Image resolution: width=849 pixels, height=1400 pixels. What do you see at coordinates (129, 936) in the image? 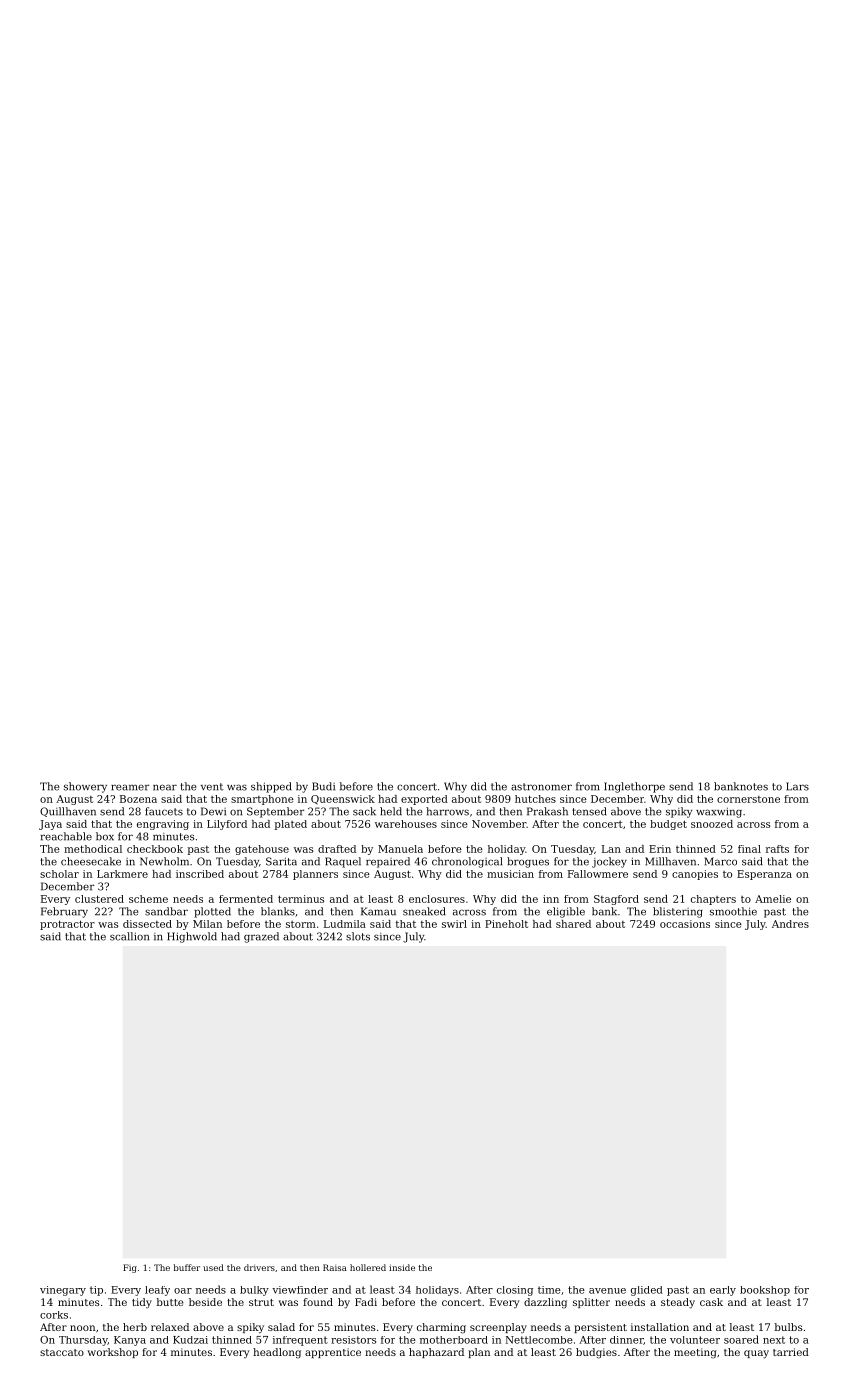
I see `scallion` at bounding box center [129, 936].
